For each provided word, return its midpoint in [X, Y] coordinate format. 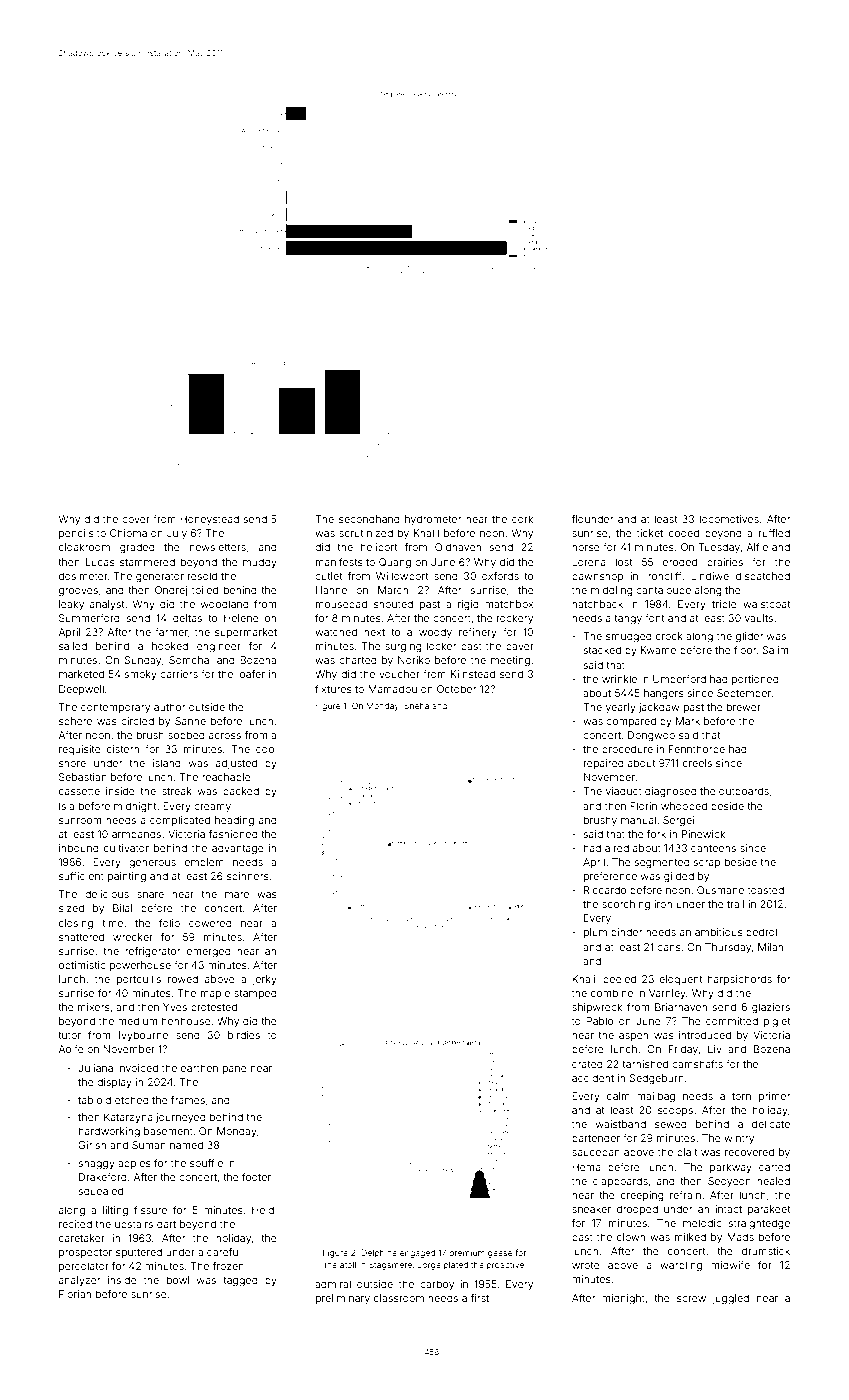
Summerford [89, 618]
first [480, 1298]
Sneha [416, 705]
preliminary [343, 1299]
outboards [744, 791]
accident [593, 1078]
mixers [94, 1007]
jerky [264, 980]
